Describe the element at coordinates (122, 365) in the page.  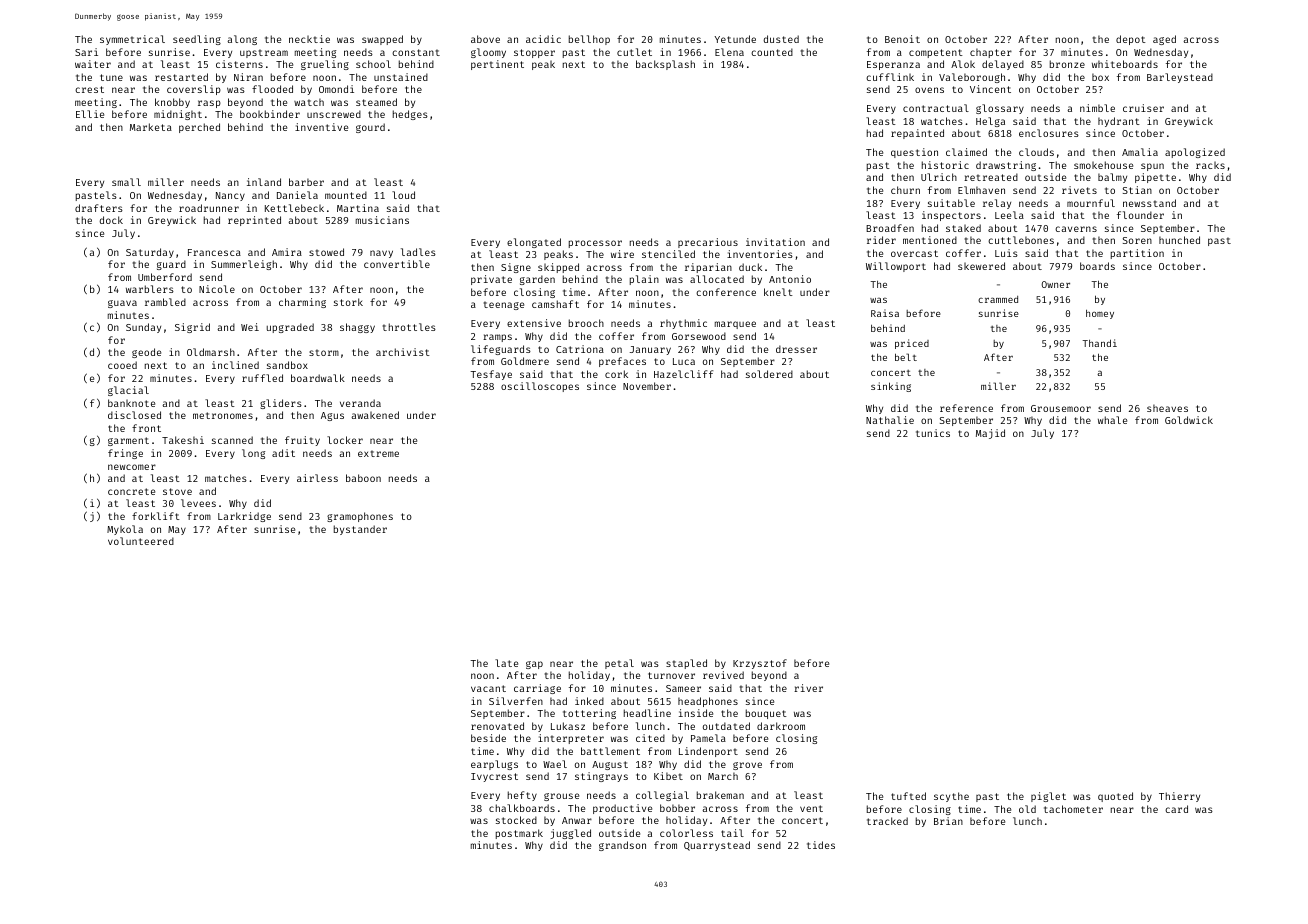
I see `cooed` at that location.
